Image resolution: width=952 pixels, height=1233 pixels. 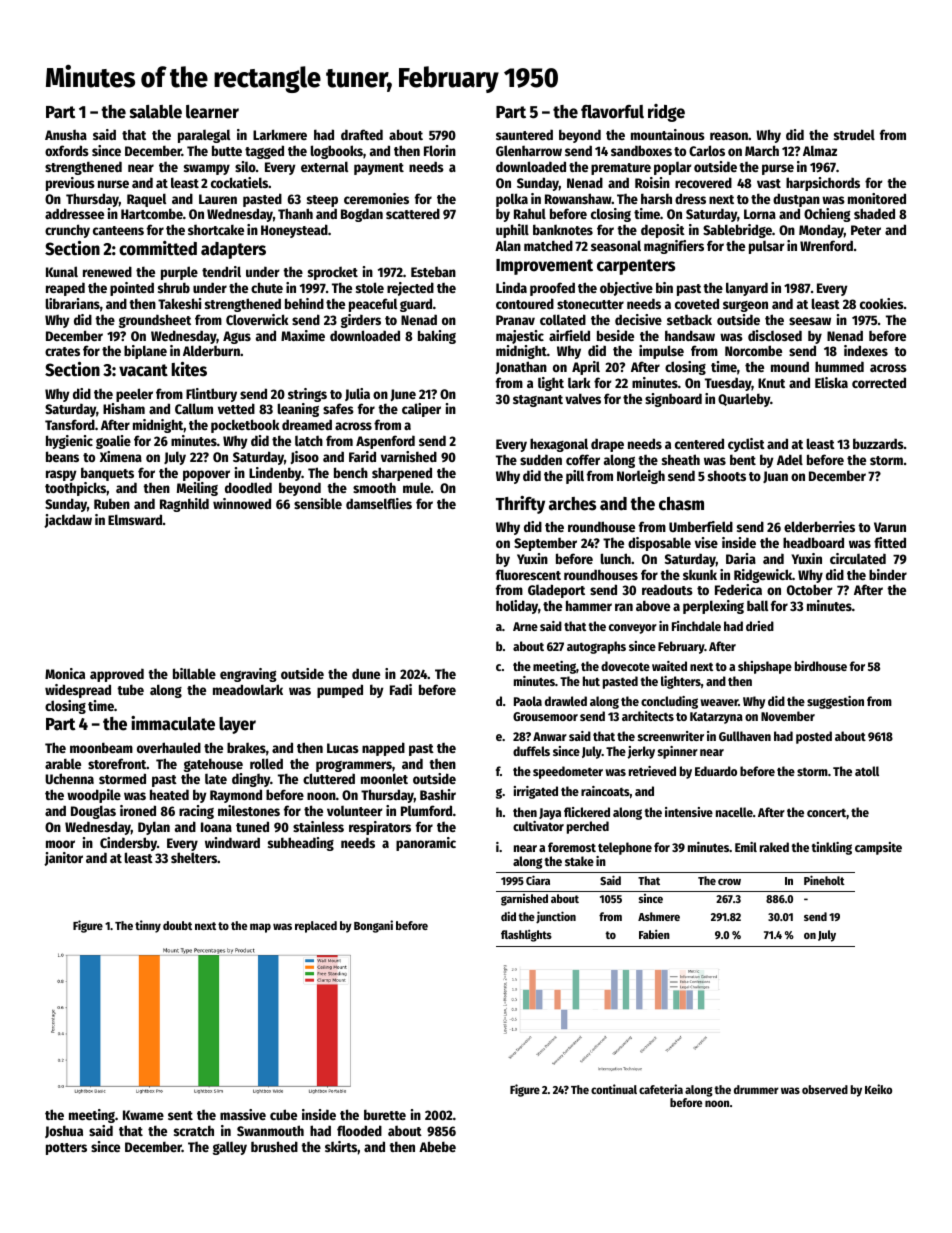 I want to click on crow, so click(x=729, y=882).
